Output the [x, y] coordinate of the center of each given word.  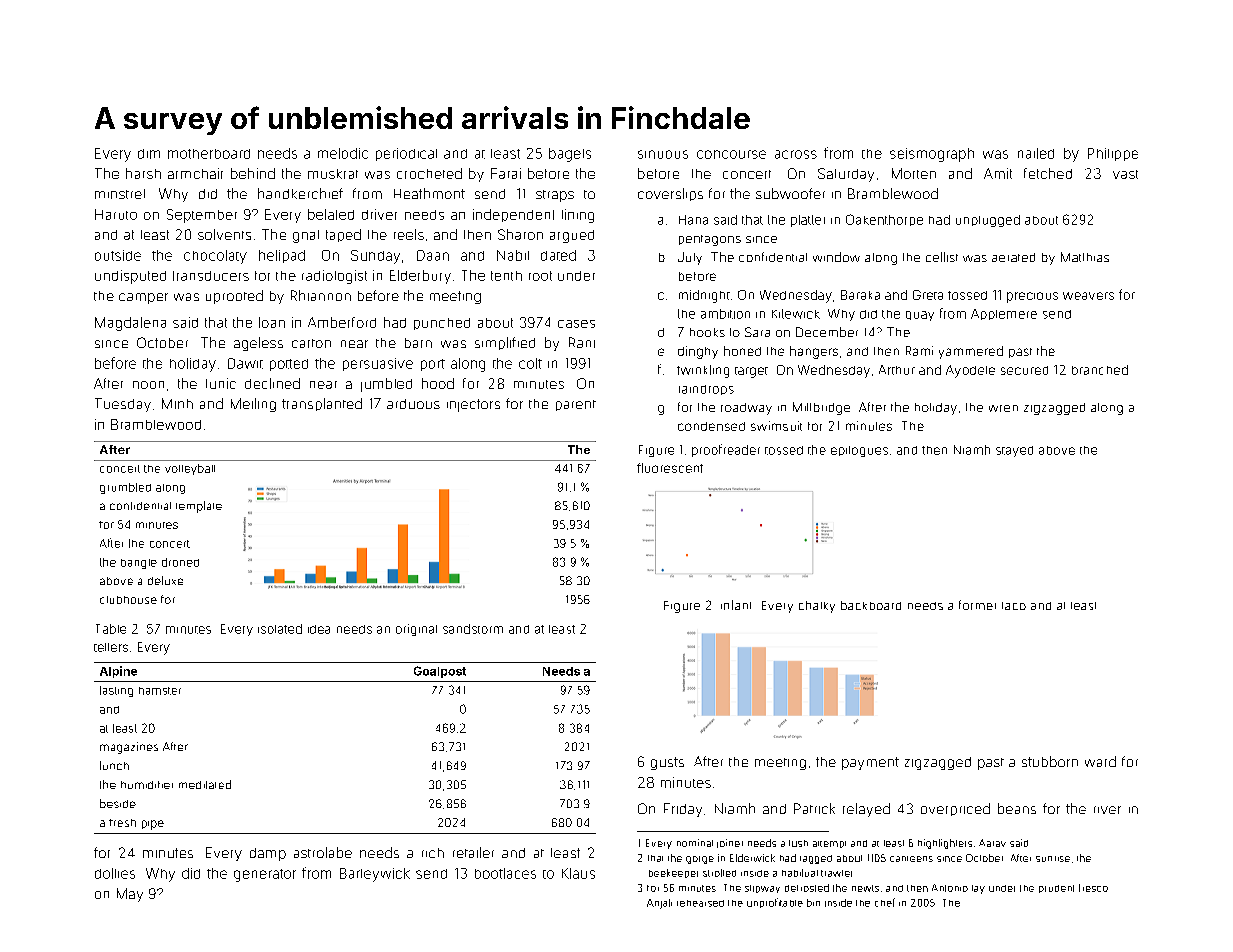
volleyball [190, 469]
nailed [1036, 153]
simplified [505, 343]
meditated [205, 784]
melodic [343, 153]
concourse [731, 154]
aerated [1013, 257]
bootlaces [505, 873]
